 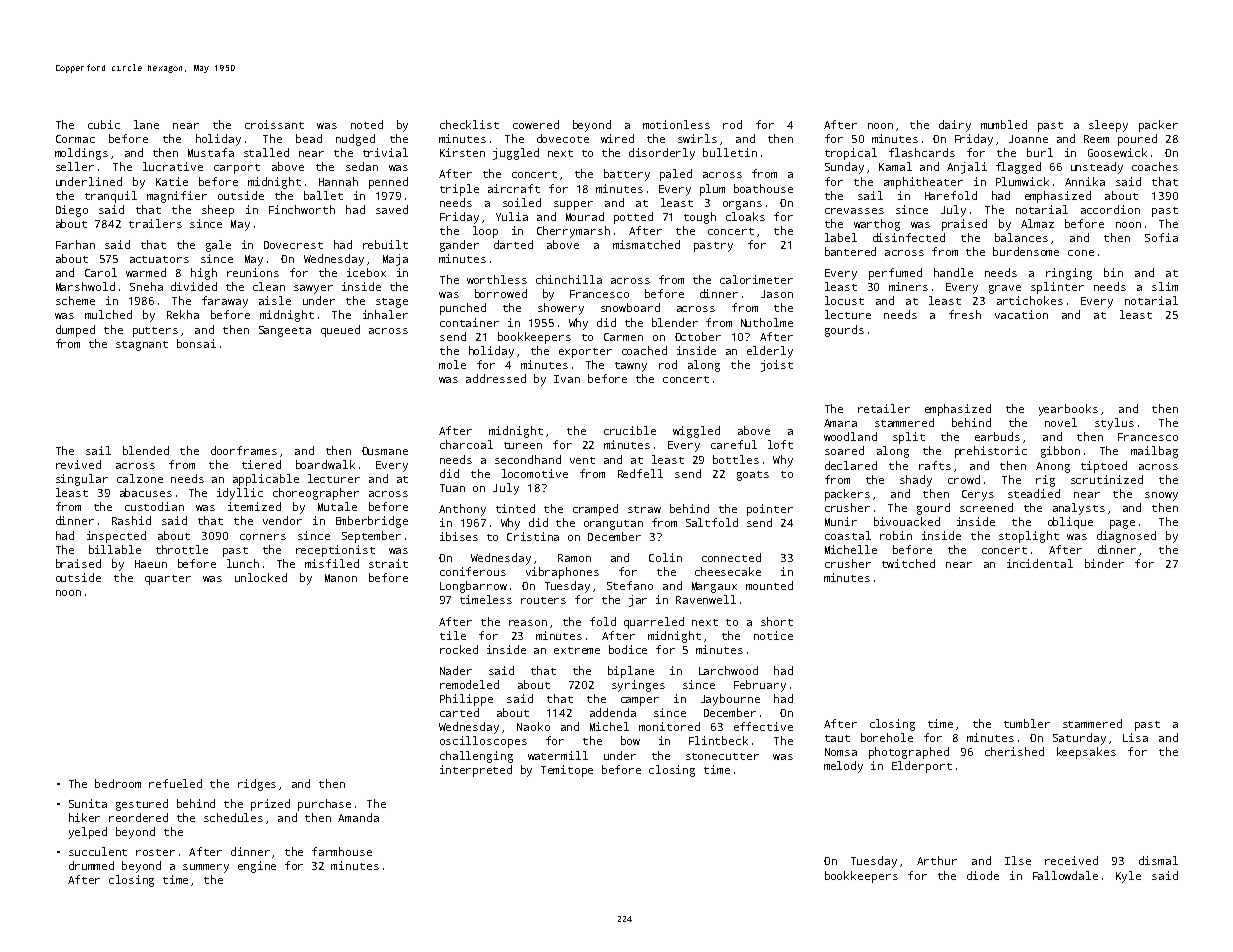 What do you see at coordinates (168, 580) in the screenshot?
I see `quarter` at bounding box center [168, 580].
